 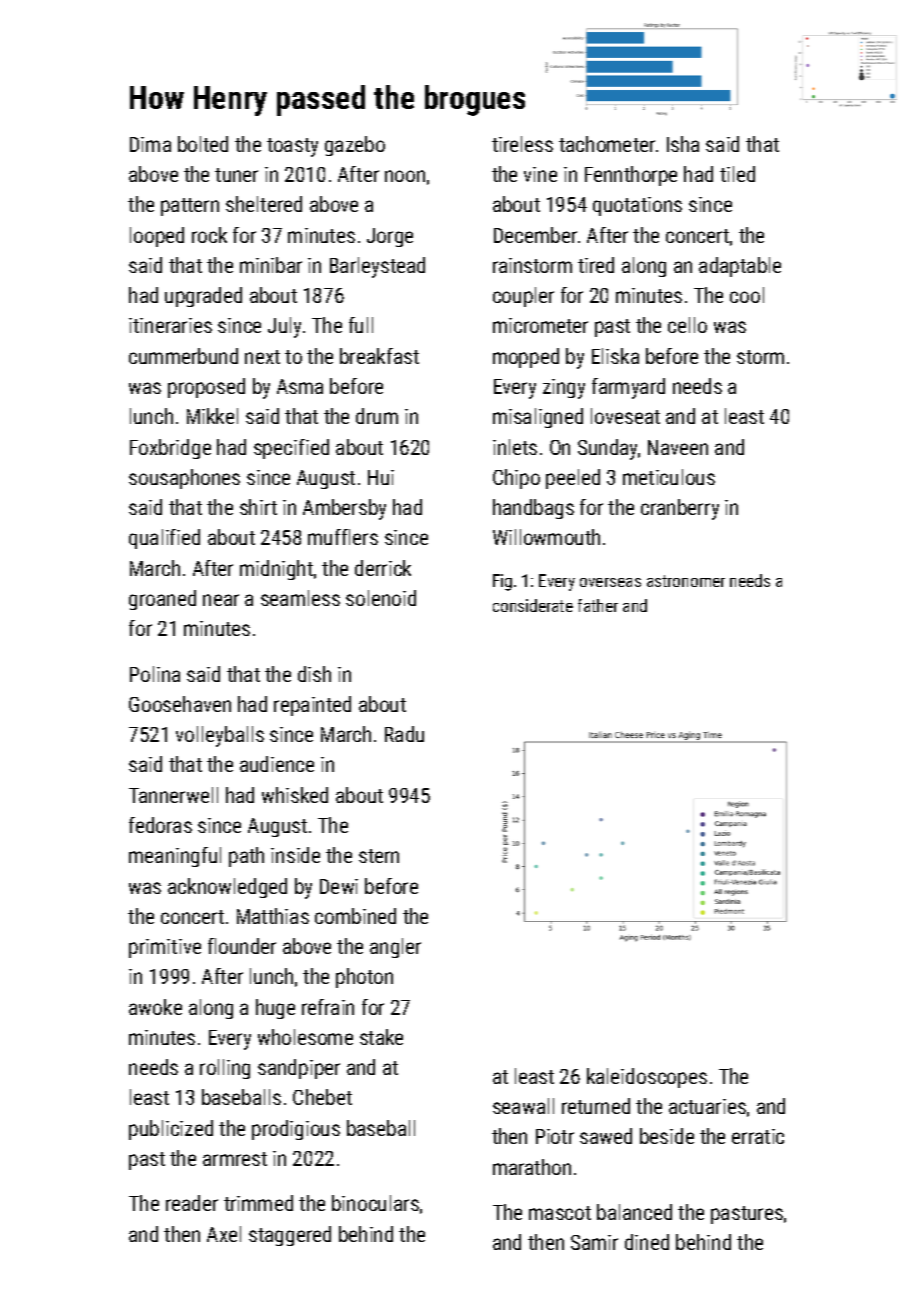 What do you see at coordinates (606, 1136) in the image?
I see `sawed` at bounding box center [606, 1136].
